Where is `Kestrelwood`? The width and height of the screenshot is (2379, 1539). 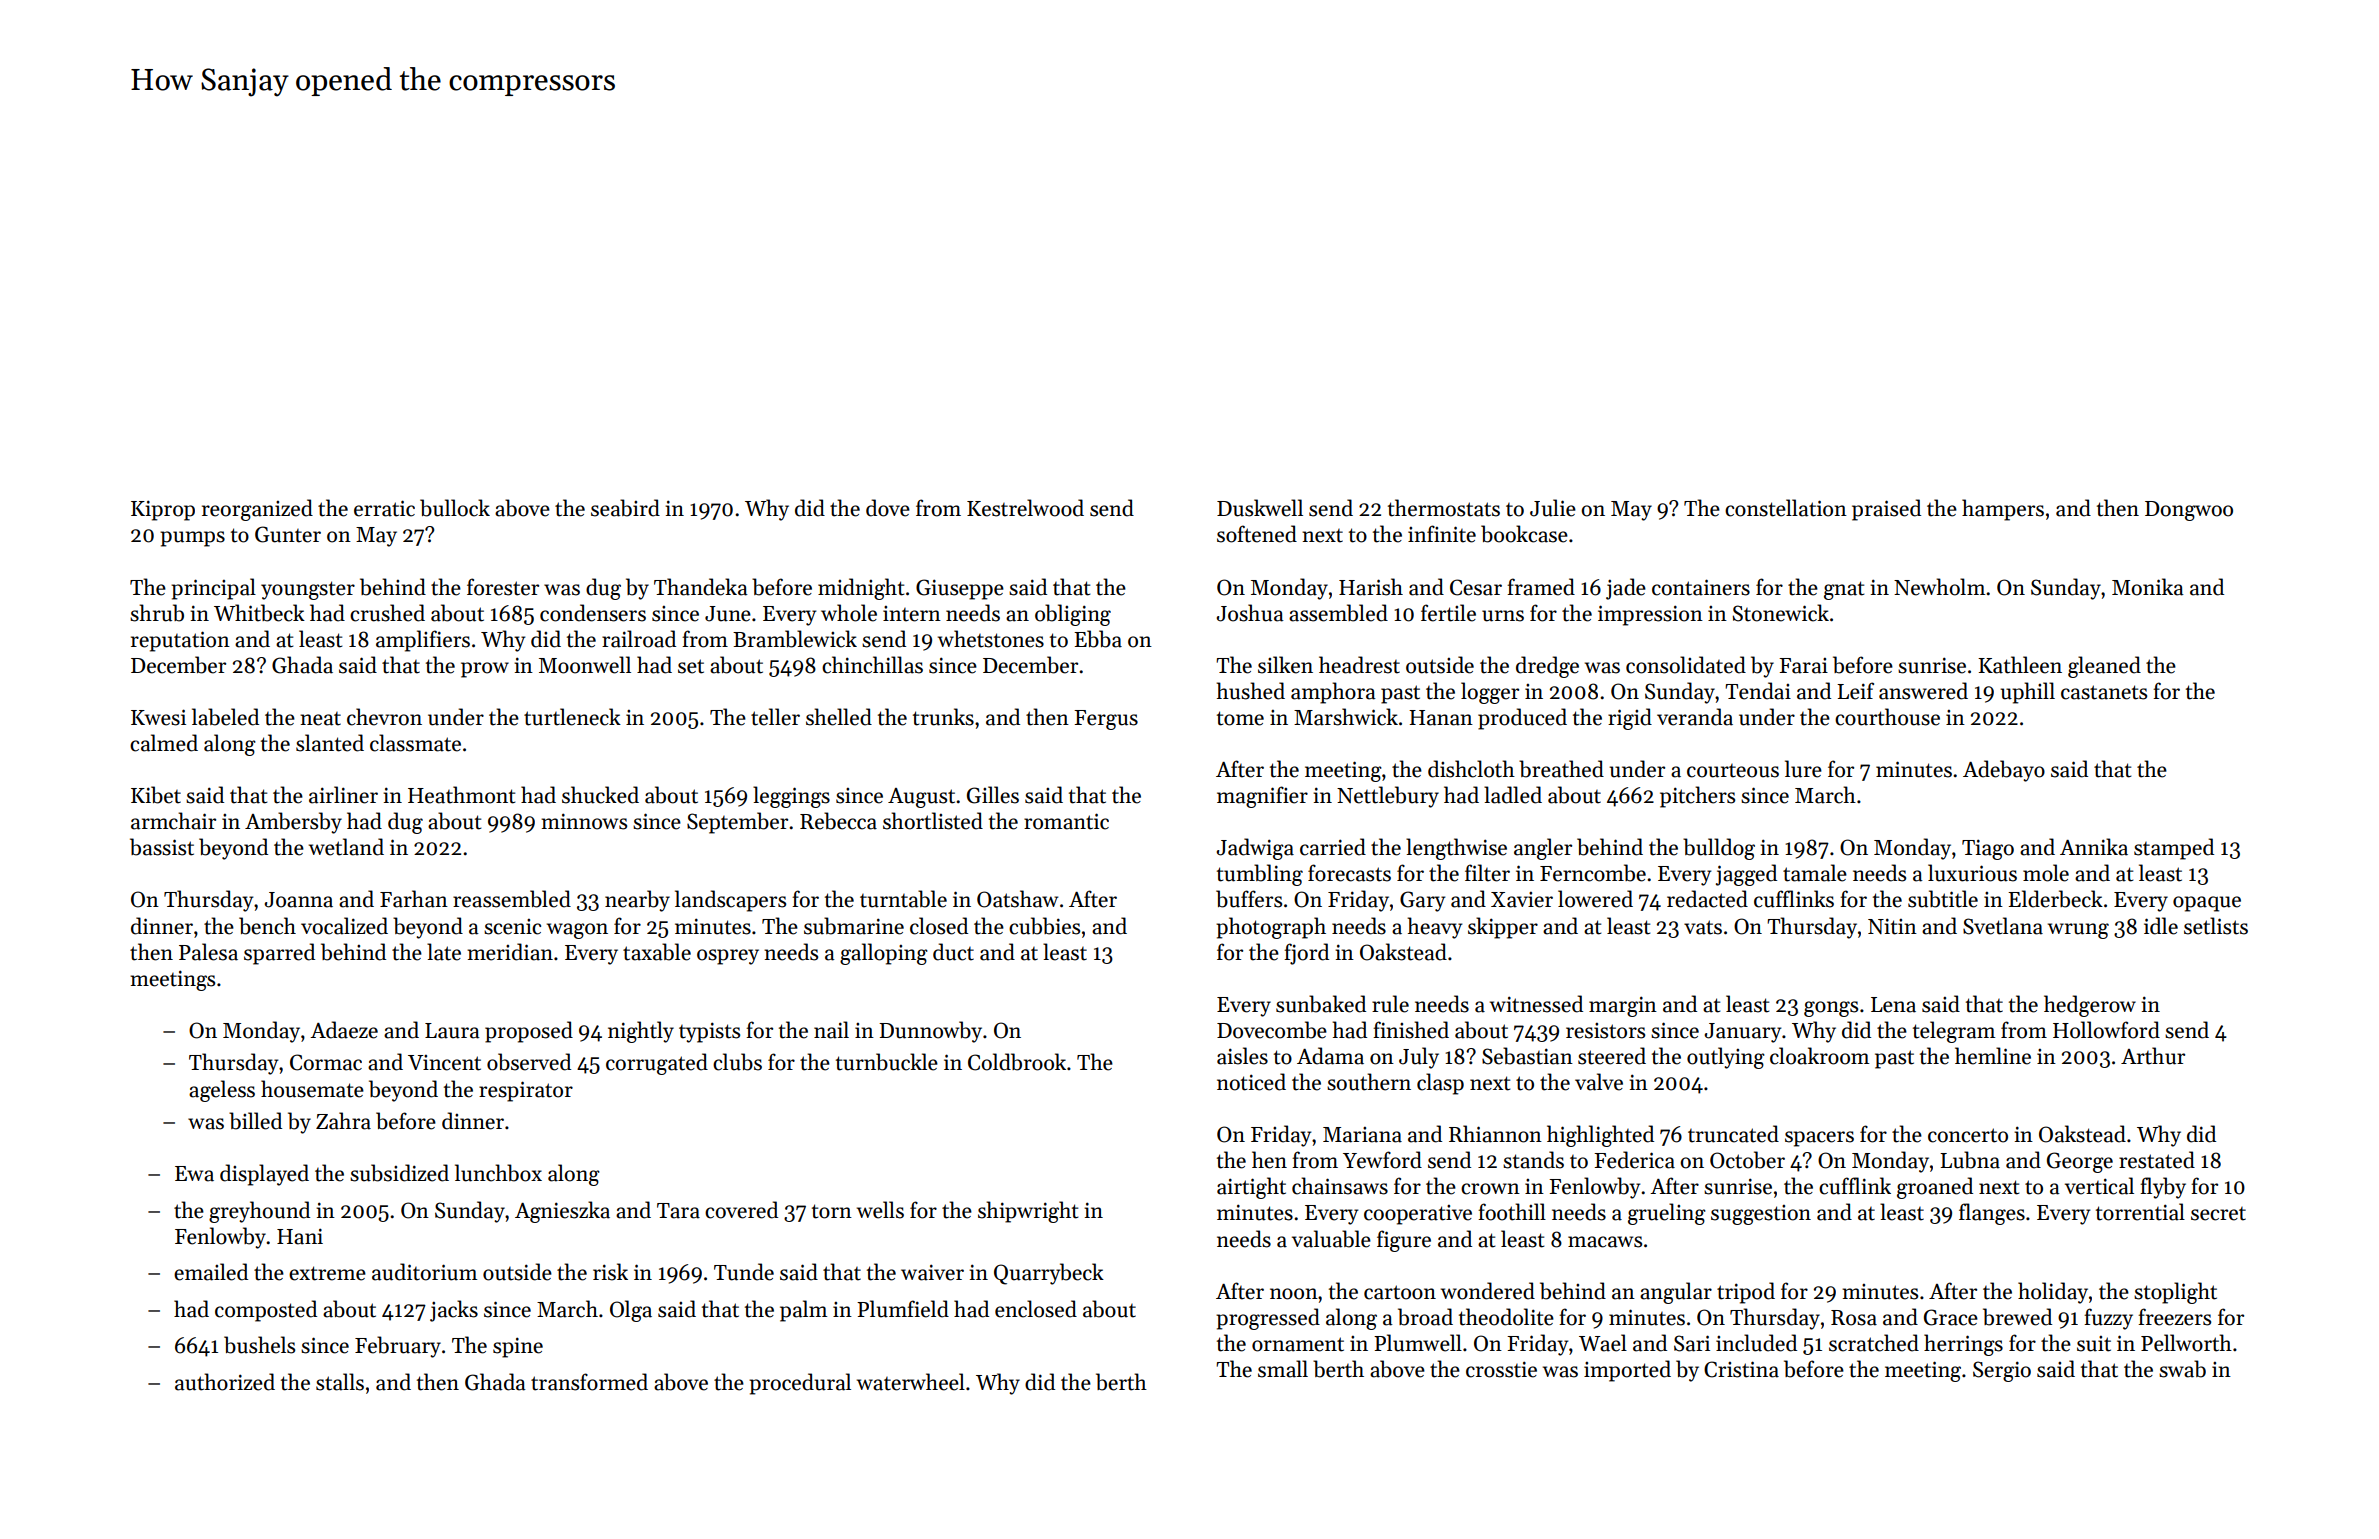 Kestrelwood is located at coordinates (1025, 508).
